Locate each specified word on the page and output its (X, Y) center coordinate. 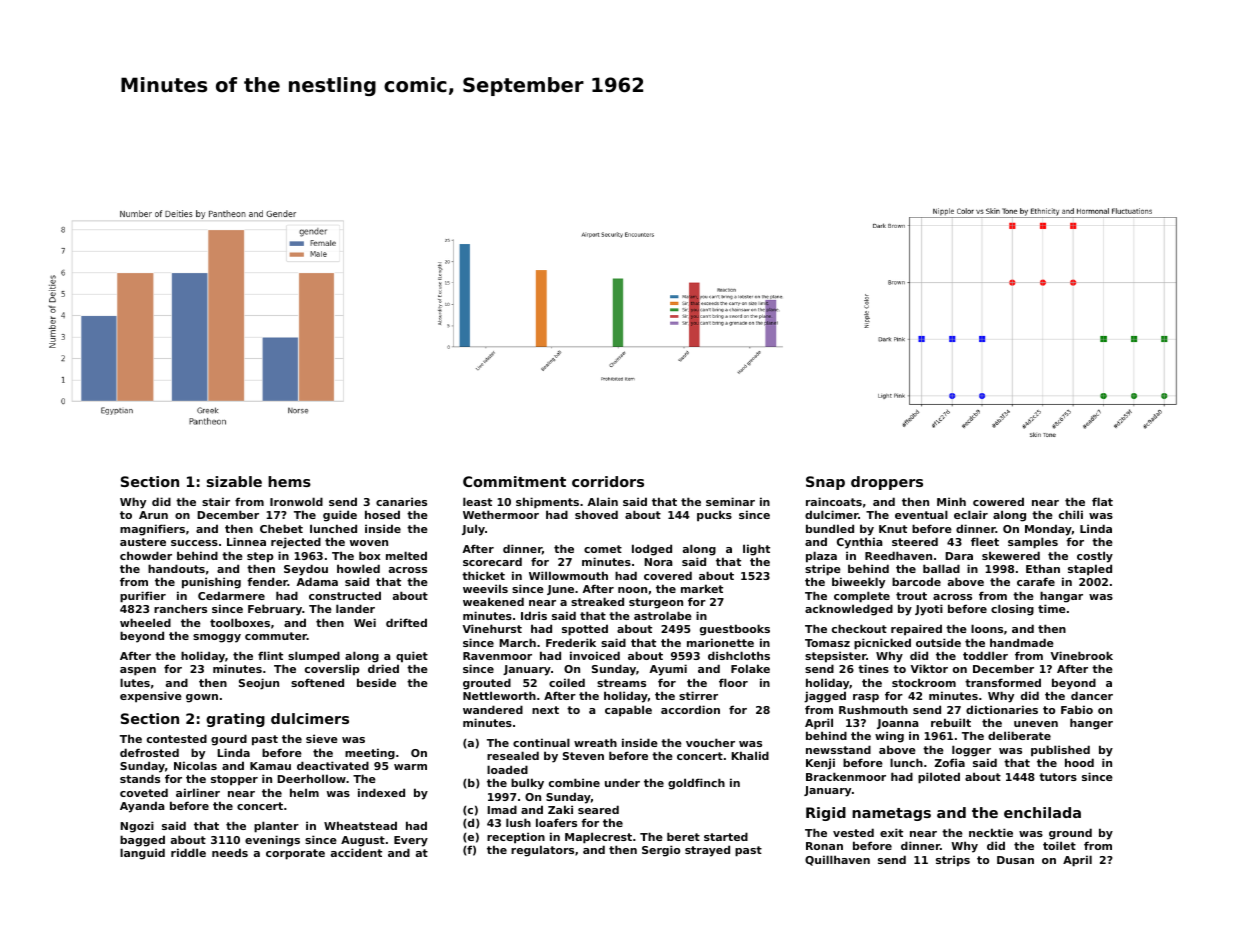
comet (603, 549)
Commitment (514, 481)
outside (938, 642)
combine (574, 782)
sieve (322, 738)
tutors (1058, 777)
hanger (1091, 724)
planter (276, 827)
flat (1102, 501)
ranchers (180, 608)
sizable (234, 481)
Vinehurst (492, 628)
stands (140, 778)
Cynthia (860, 543)
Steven (583, 756)
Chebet (281, 528)
